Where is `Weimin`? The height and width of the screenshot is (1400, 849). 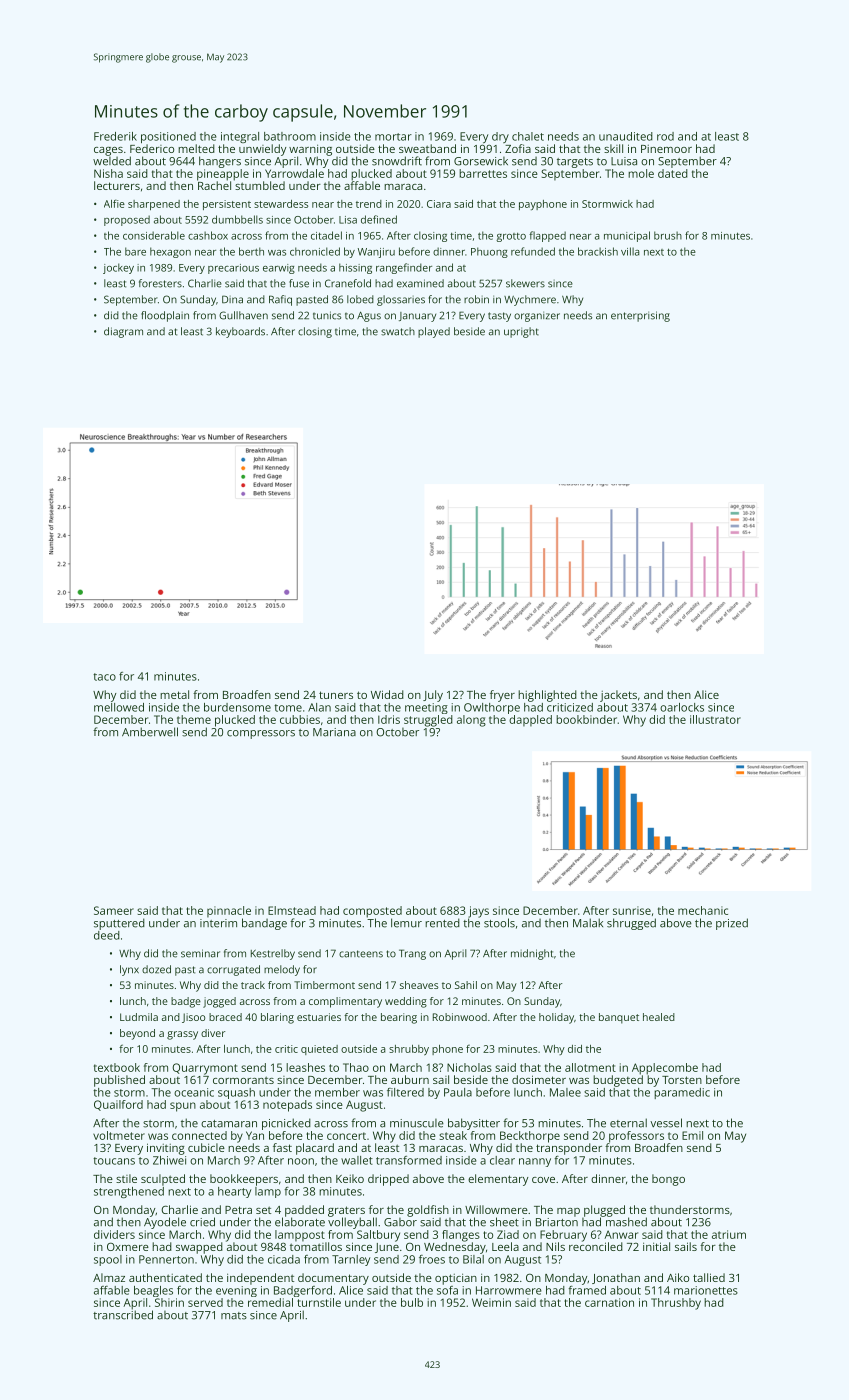 Weimin is located at coordinates (491, 1302).
